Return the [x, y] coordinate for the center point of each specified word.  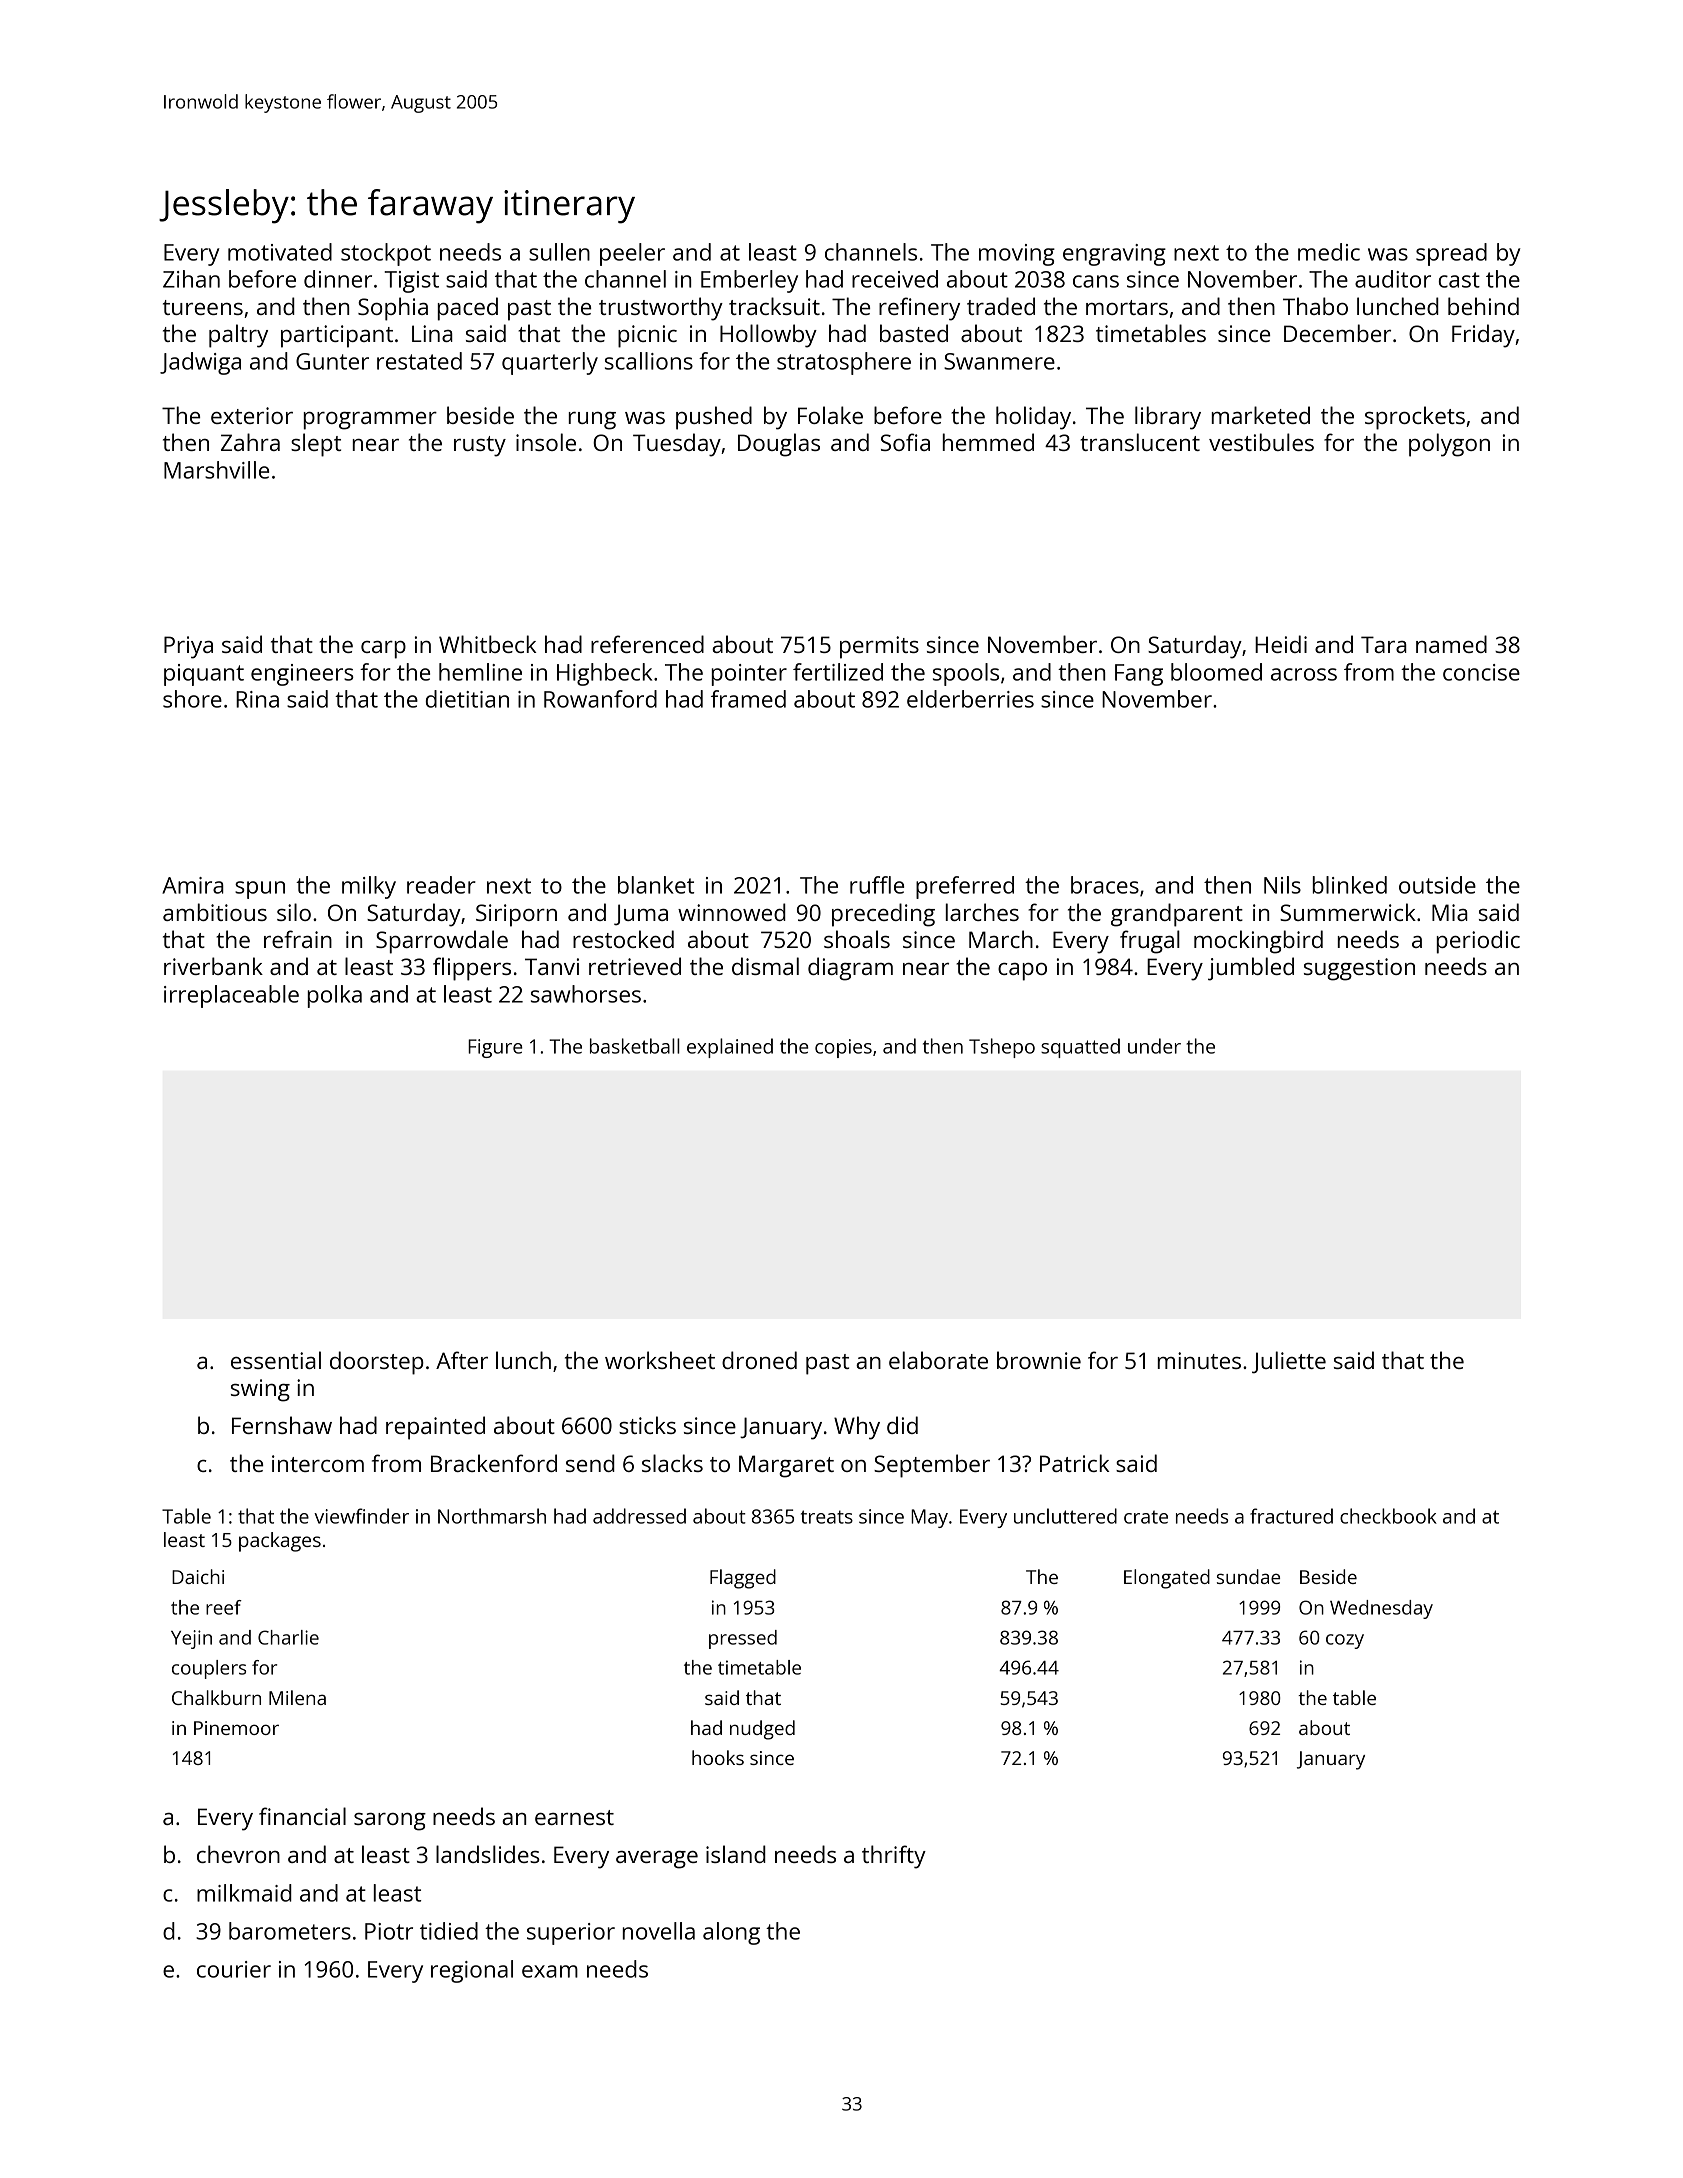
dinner [338, 279]
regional [472, 1971]
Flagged [743, 1579]
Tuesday [677, 445]
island [736, 1854]
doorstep [377, 1363]
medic [1329, 252]
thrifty [894, 1857]
